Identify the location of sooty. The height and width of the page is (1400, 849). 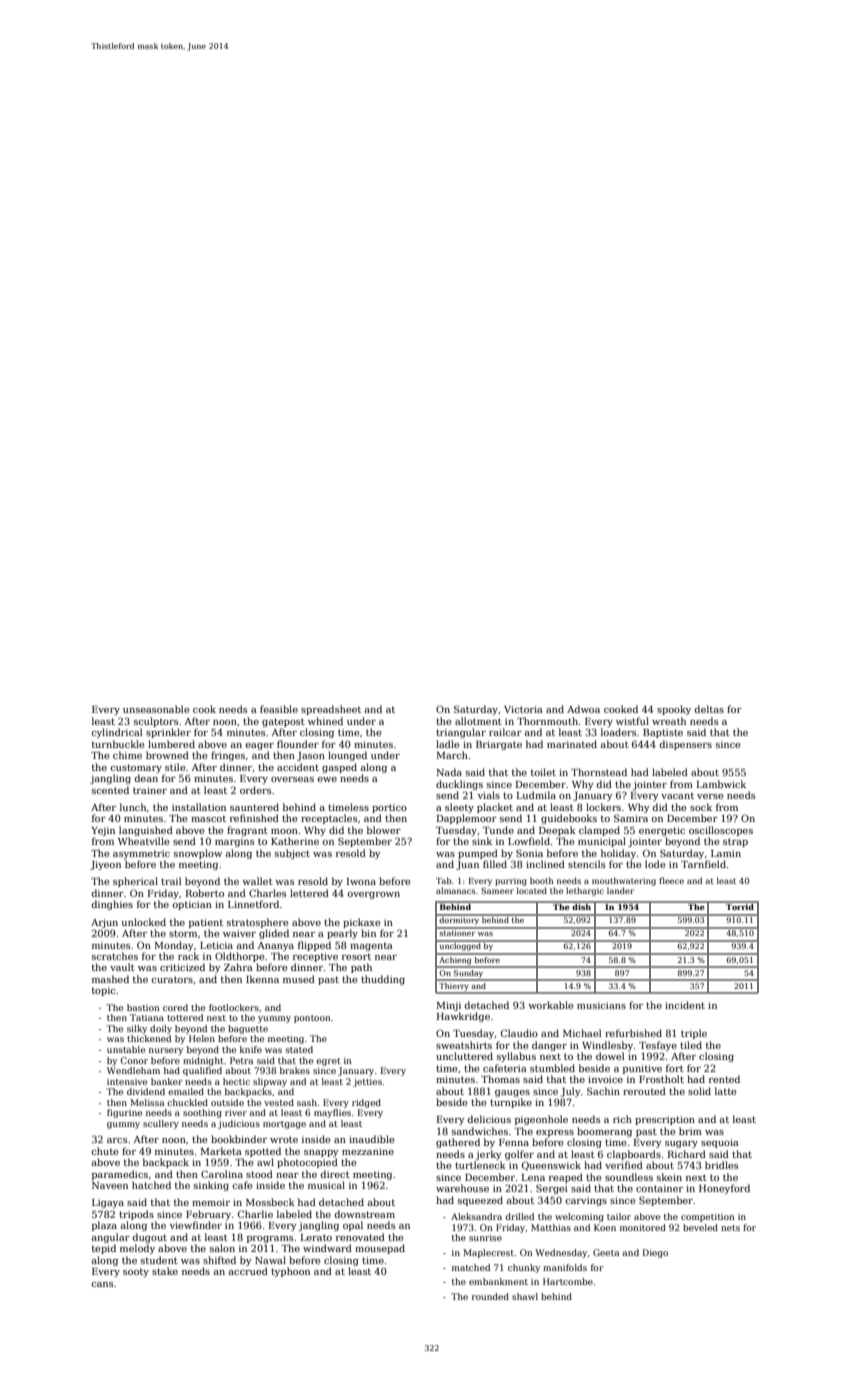
(136, 1272).
